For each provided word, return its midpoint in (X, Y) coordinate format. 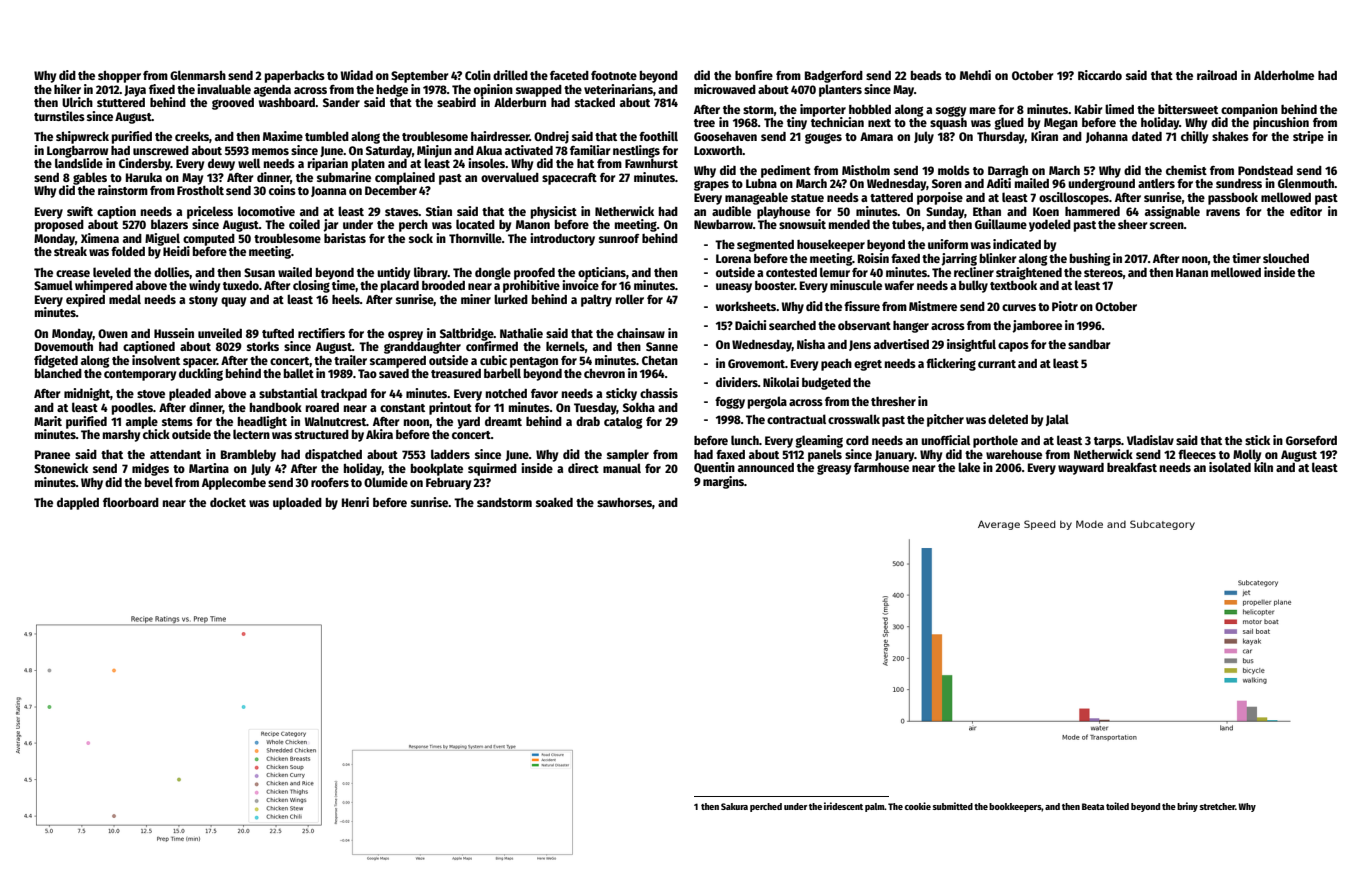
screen (1167, 225)
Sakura (734, 806)
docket (228, 502)
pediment (786, 171)
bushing (1090, 259)
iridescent (843, 806)
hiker (67, 89)
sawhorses (624, 502)
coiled (304, 224)
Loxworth (718, 150)
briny (1187, 807)
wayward (1081, 469)
